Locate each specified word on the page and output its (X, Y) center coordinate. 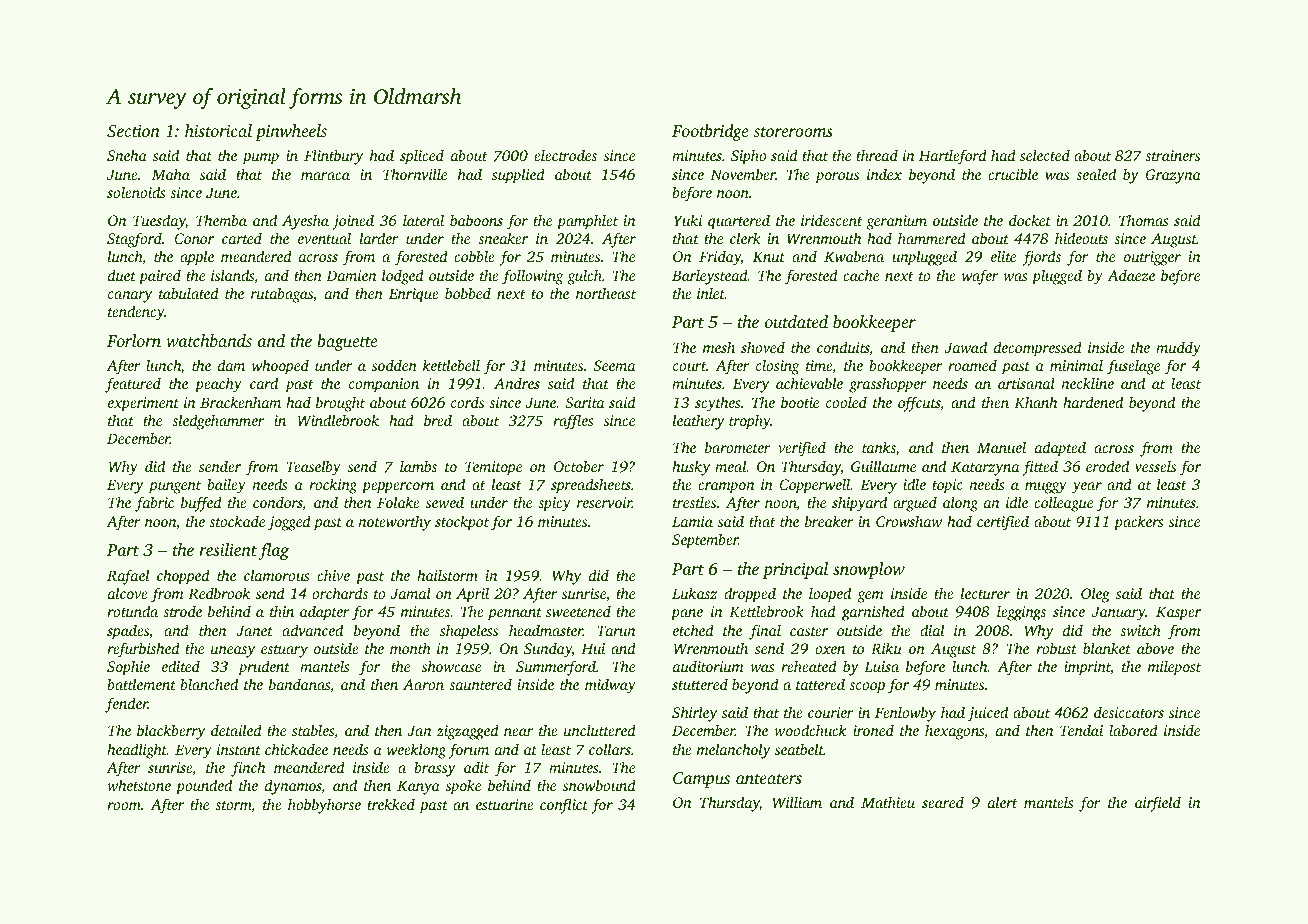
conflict (564, 806)
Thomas (1144, 220)
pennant (515, 614)
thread (877, 155)
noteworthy (394, 523)
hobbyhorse (324, 806)
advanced (312, 630)
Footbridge (710, 132)
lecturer (985, 593)
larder (379, 238)
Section (133, 131)
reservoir (604, 502)
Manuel (1001, 447)
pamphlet (587, 222)
